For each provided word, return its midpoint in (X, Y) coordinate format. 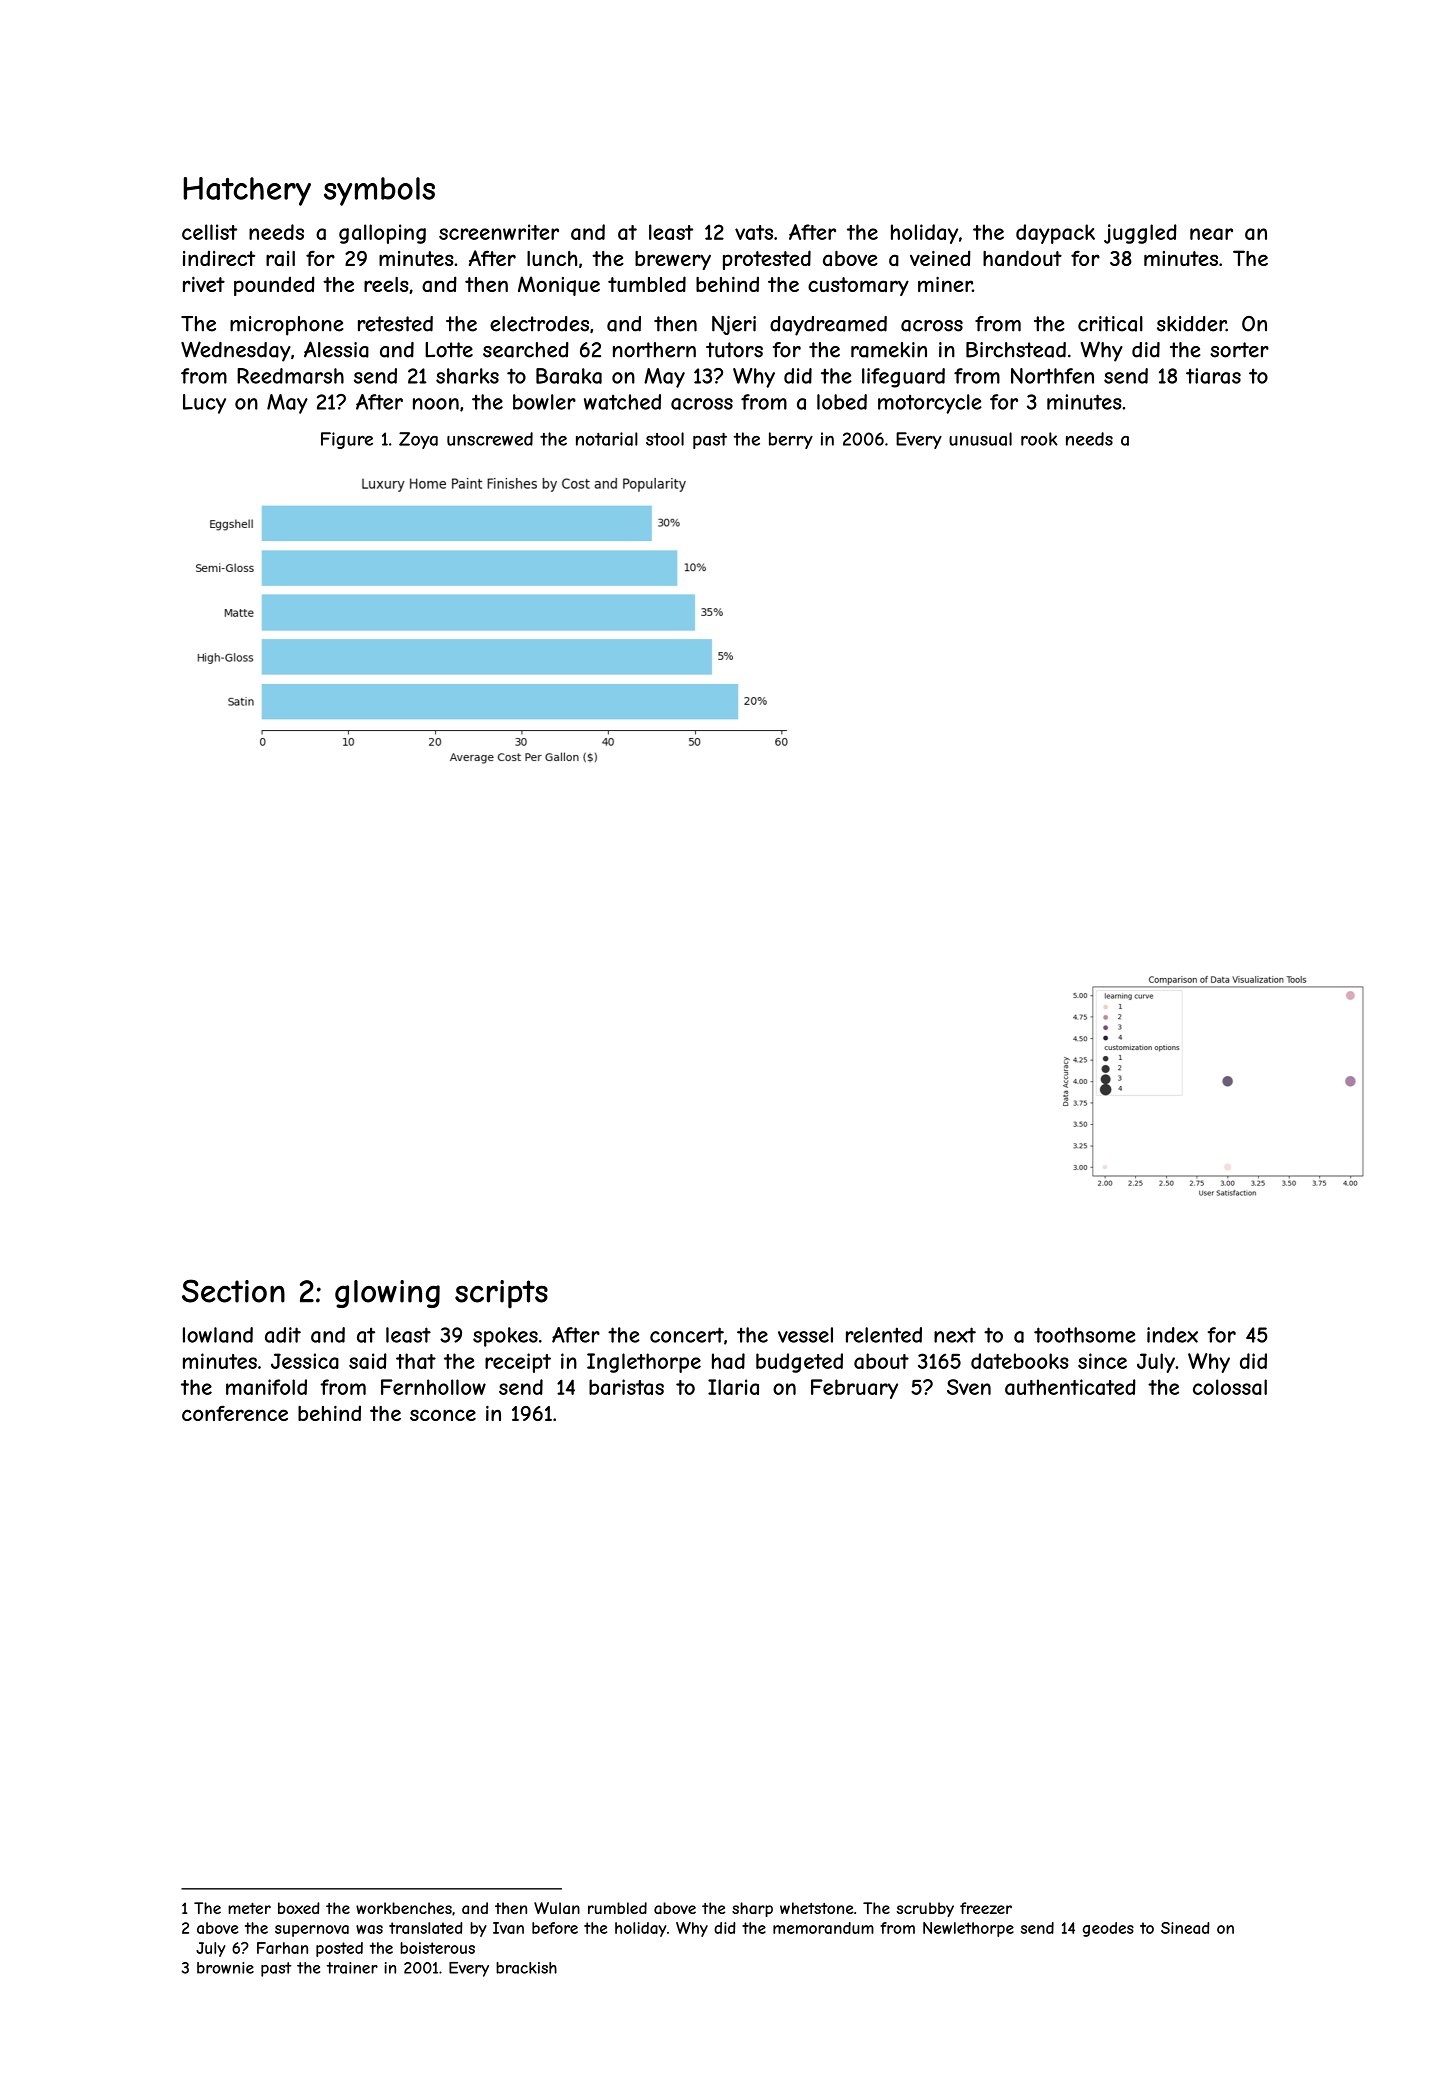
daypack (1055, 234)
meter (249, 1908)
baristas (626, 1387)
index (1172, 1335)
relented (884, 1335)
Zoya (418, 440)
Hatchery (247, 191)
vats (754, 232)
